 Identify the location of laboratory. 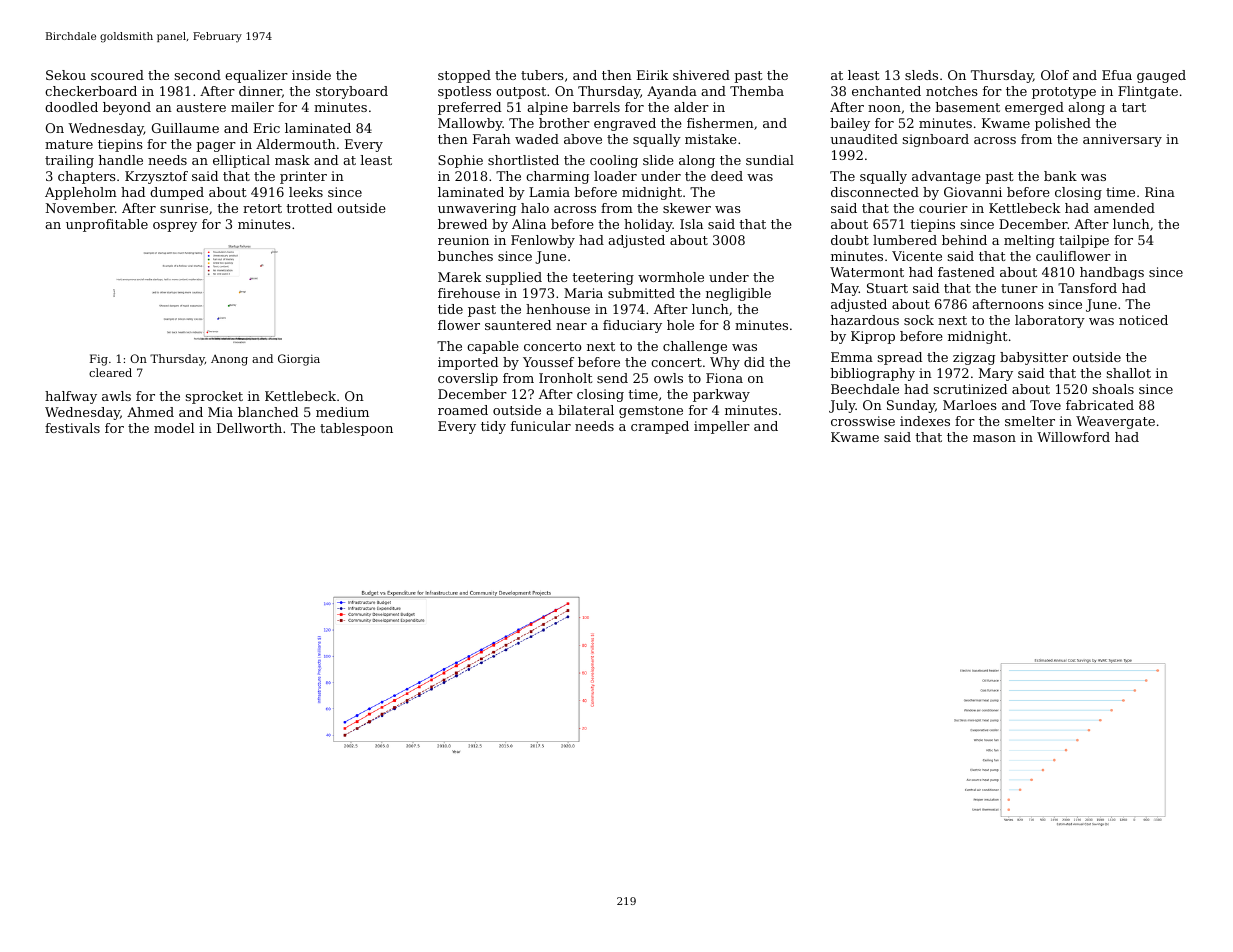
(1050, 321).
